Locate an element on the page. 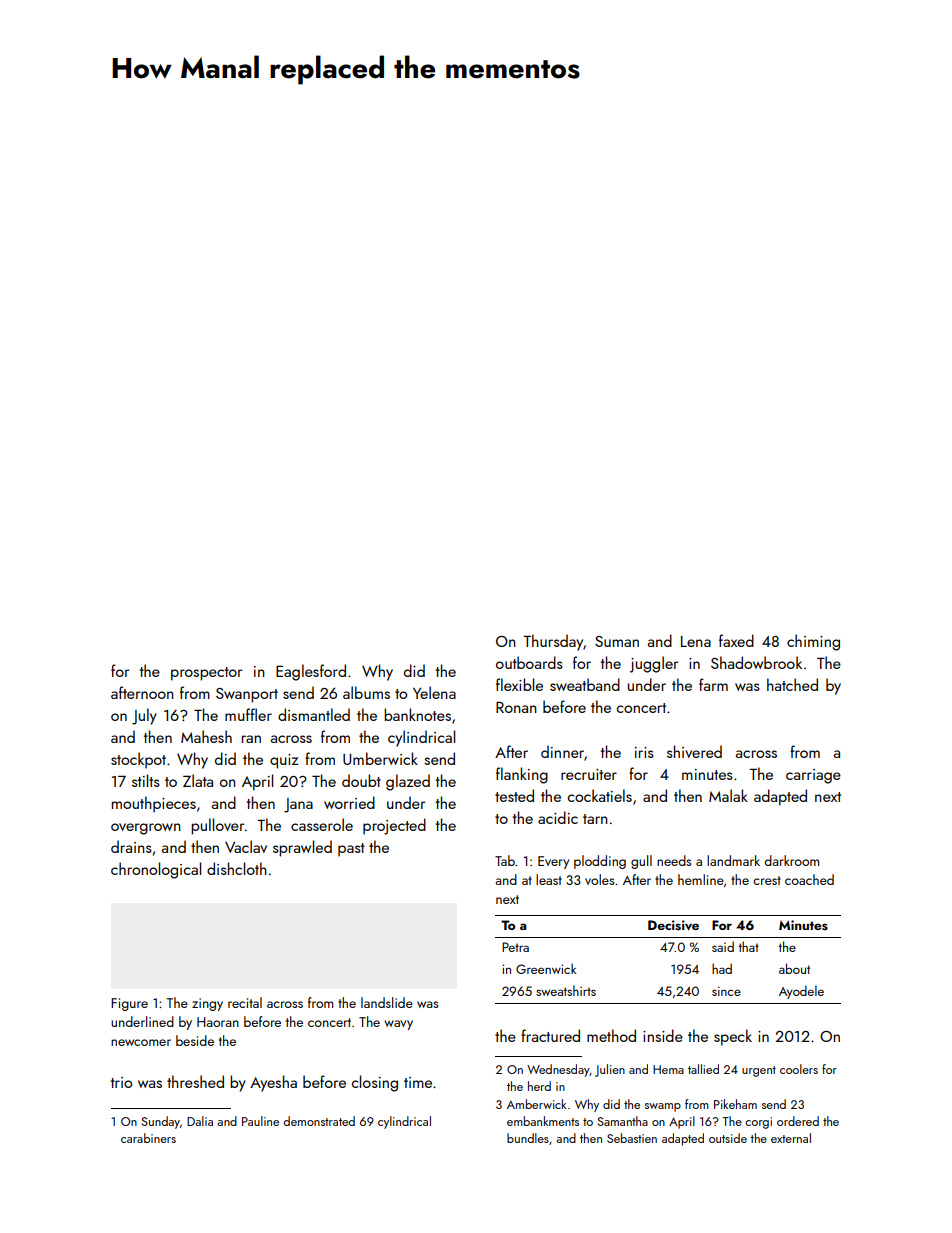 This image has width=952, height=1233. quiz is located at coordinates (284, 761).
